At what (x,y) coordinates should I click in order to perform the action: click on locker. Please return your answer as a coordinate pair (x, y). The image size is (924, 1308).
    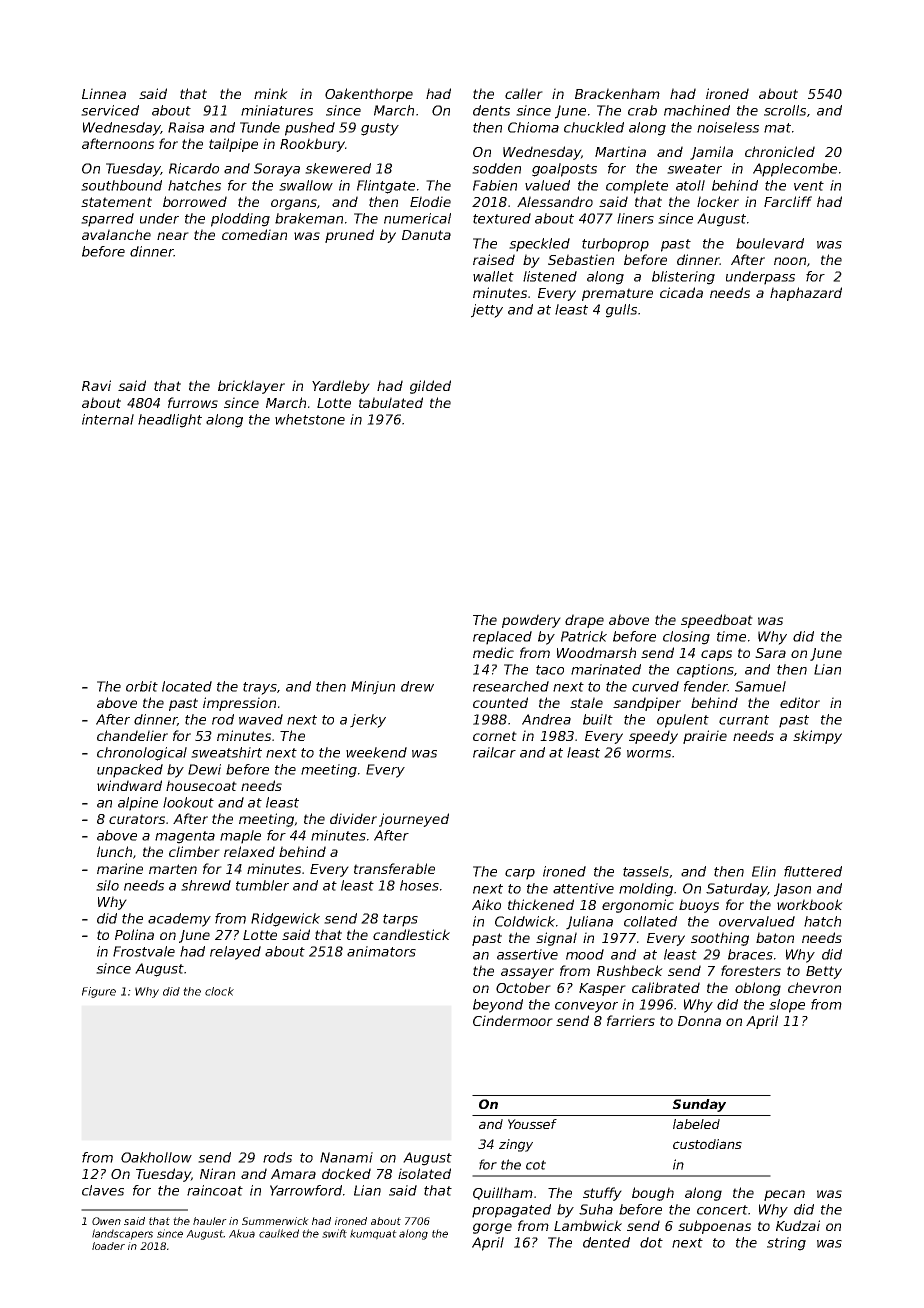
    Looking at the image, I should click on (718, 201).
